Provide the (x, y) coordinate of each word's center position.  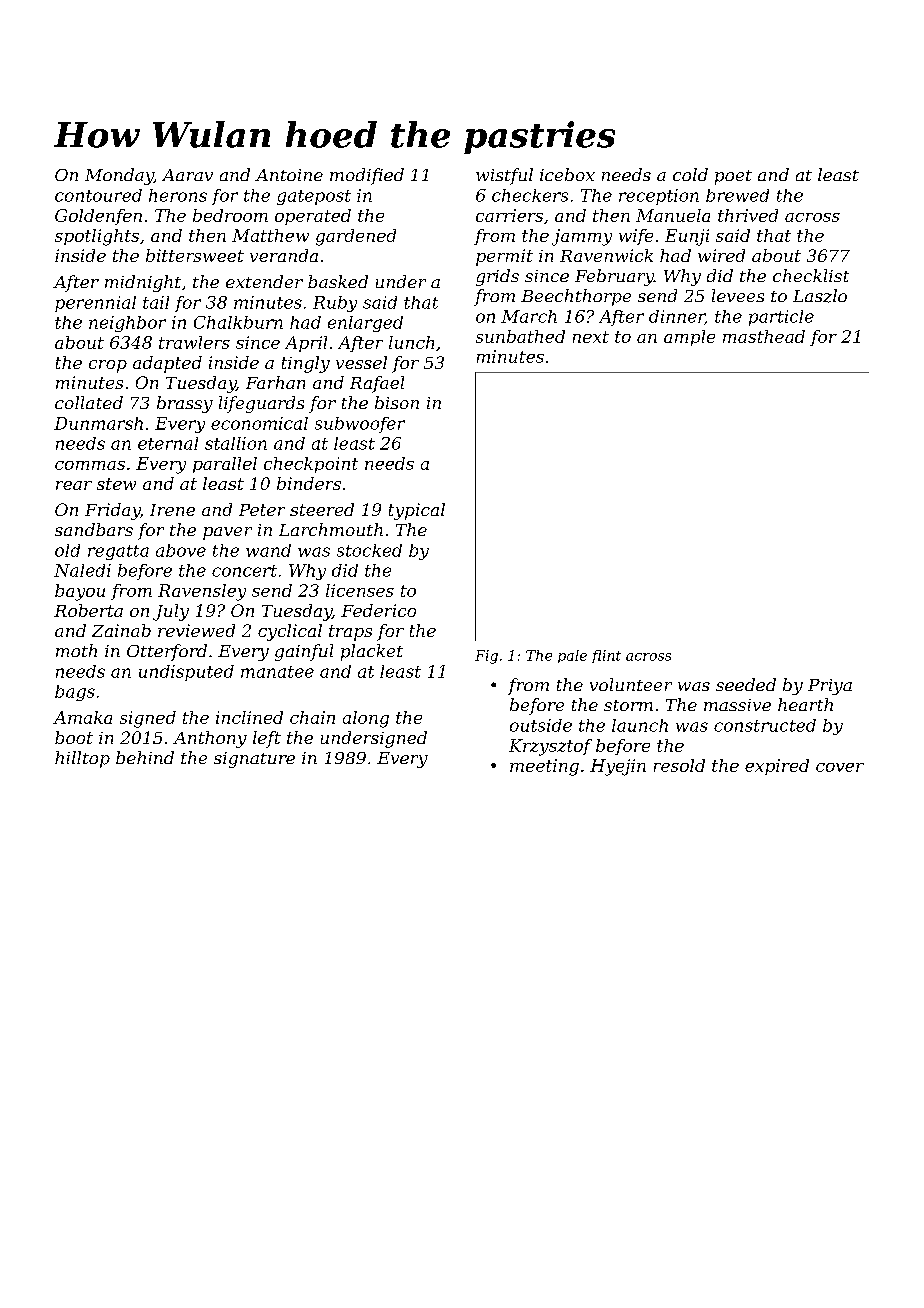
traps (350, 633)
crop (108, 366)
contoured (98, 195)
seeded (746, 684)
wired (721, 255)
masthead (764, 336)
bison (397, 402)
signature (254, 760)
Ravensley (202, 592)
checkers (530, 195)
